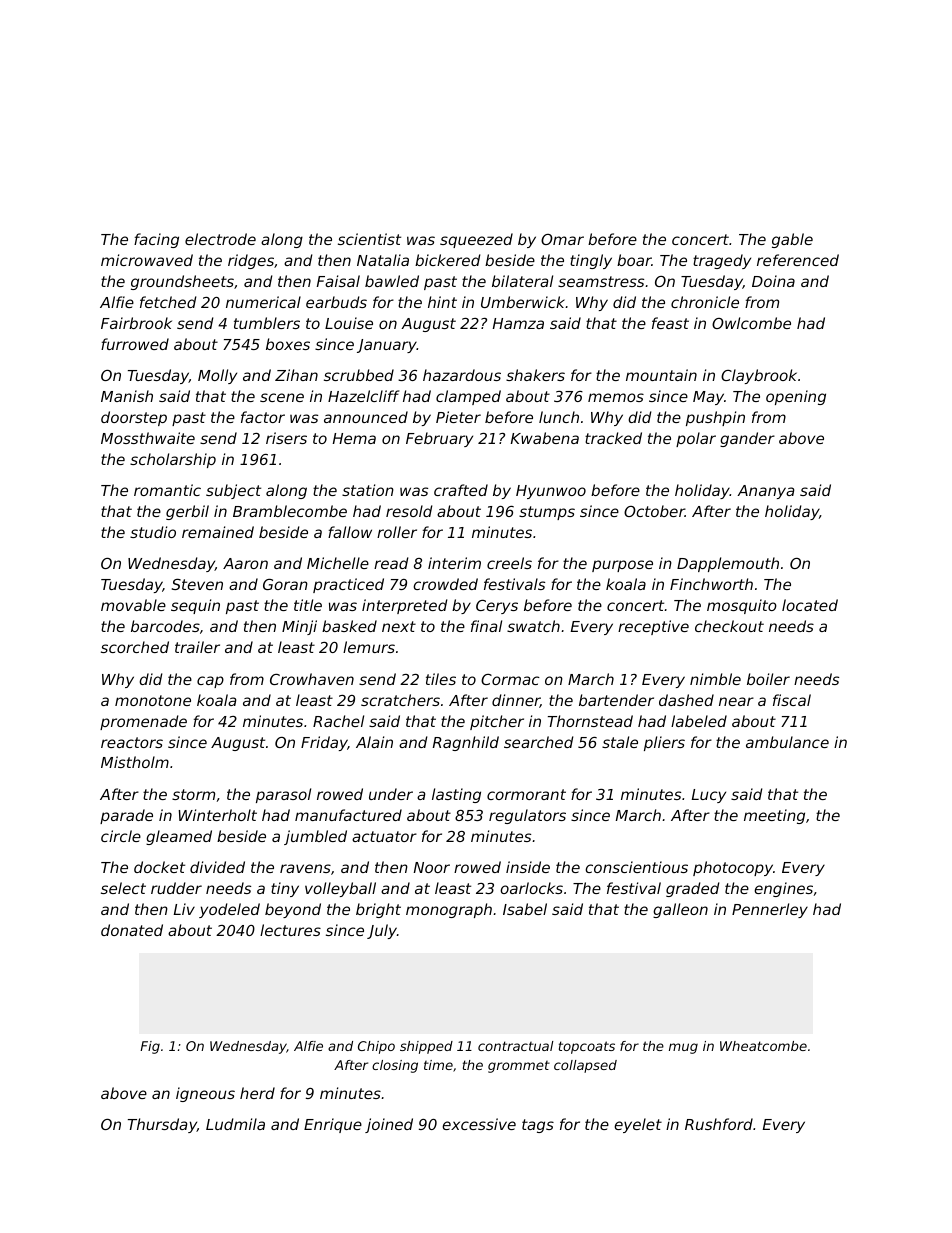 Image resolution: width=952 pixels, height=1233 pixels. Describe the element at coordinates (792, 240) in the screenshot. I see `gable` at that location.
